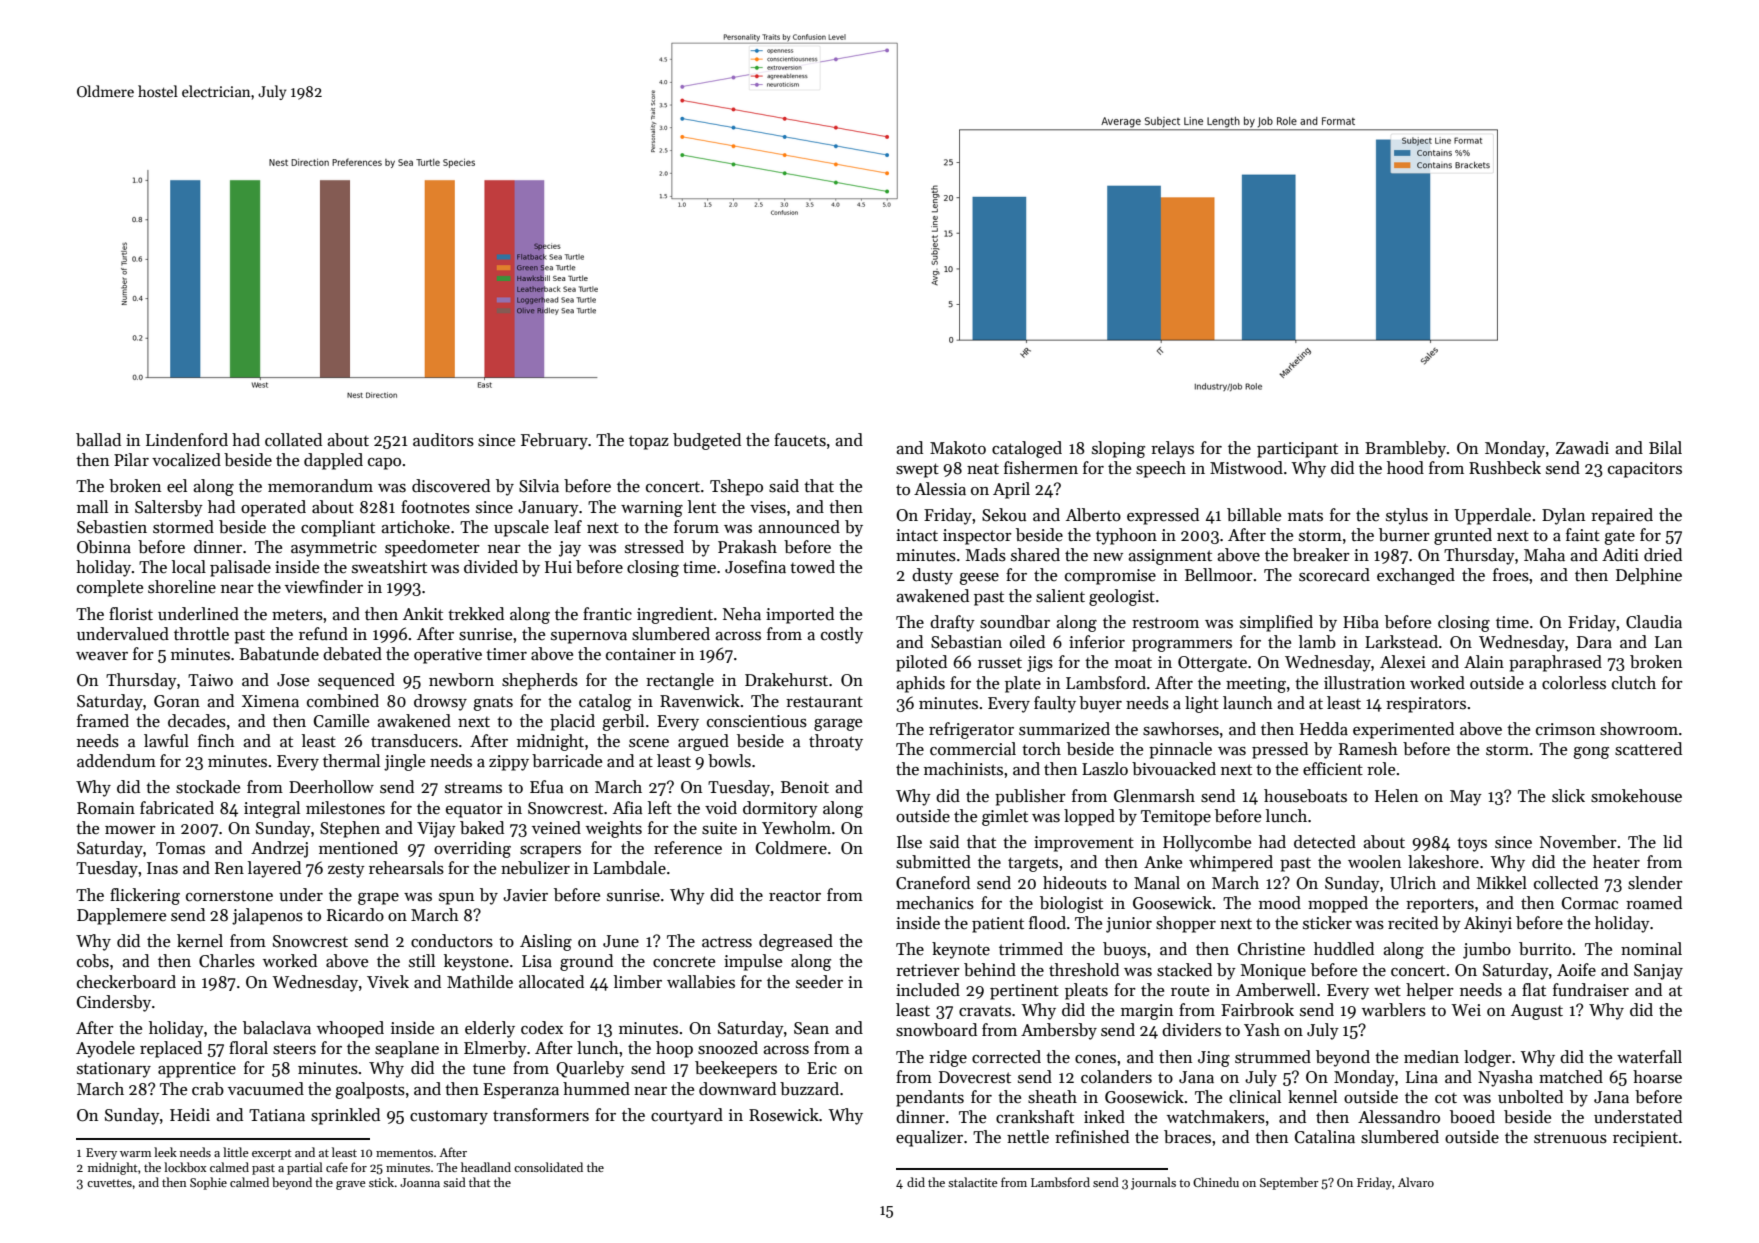 The height and width of the image is (1243, 1759). What do you see at coordinates (189, 567) in the image?
I see `local` at bounding box center [189, 567].
